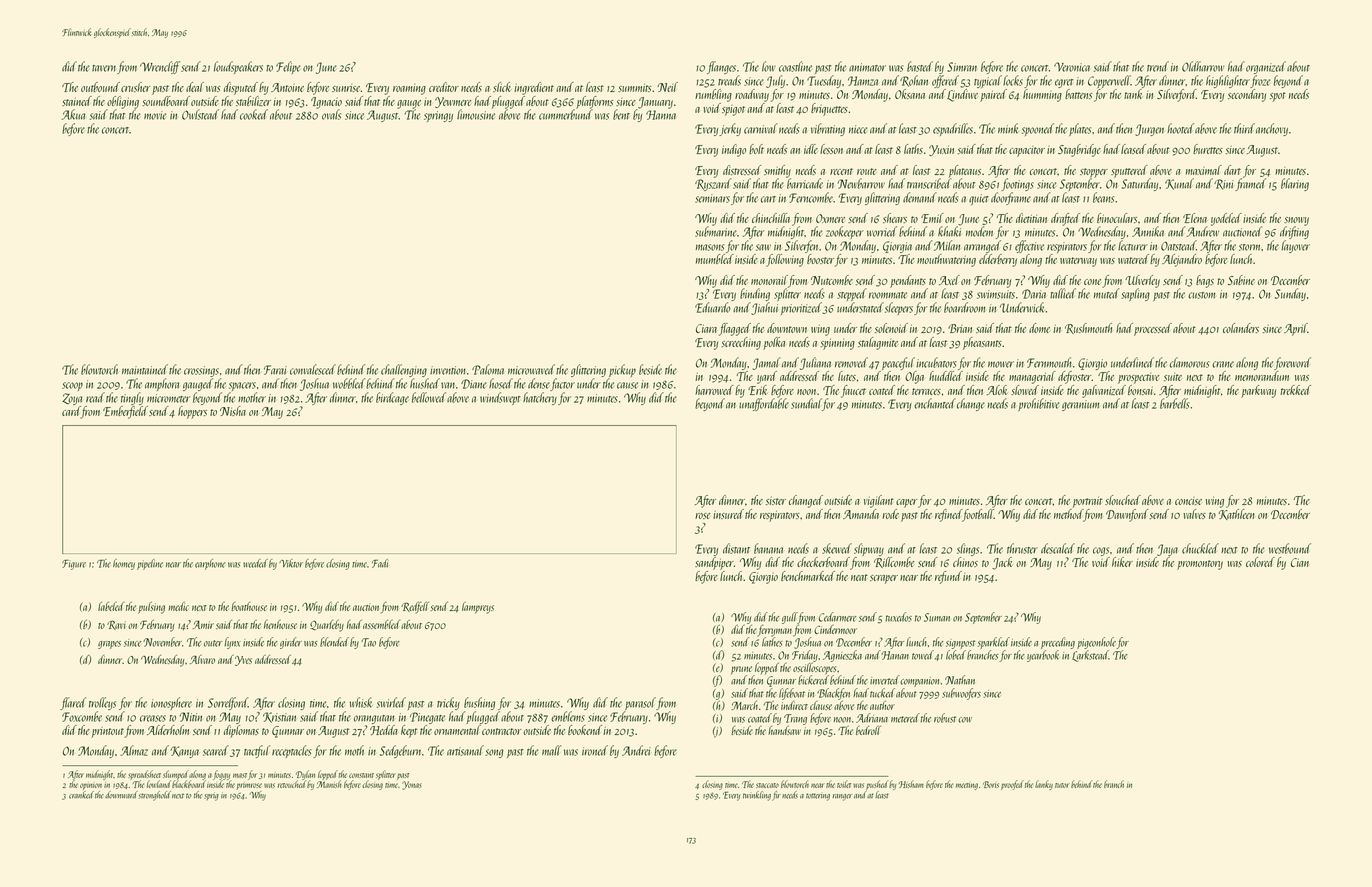 The height and width of the screenshot is (887, 1372). I want to click on weeded, so click(255, 563).
